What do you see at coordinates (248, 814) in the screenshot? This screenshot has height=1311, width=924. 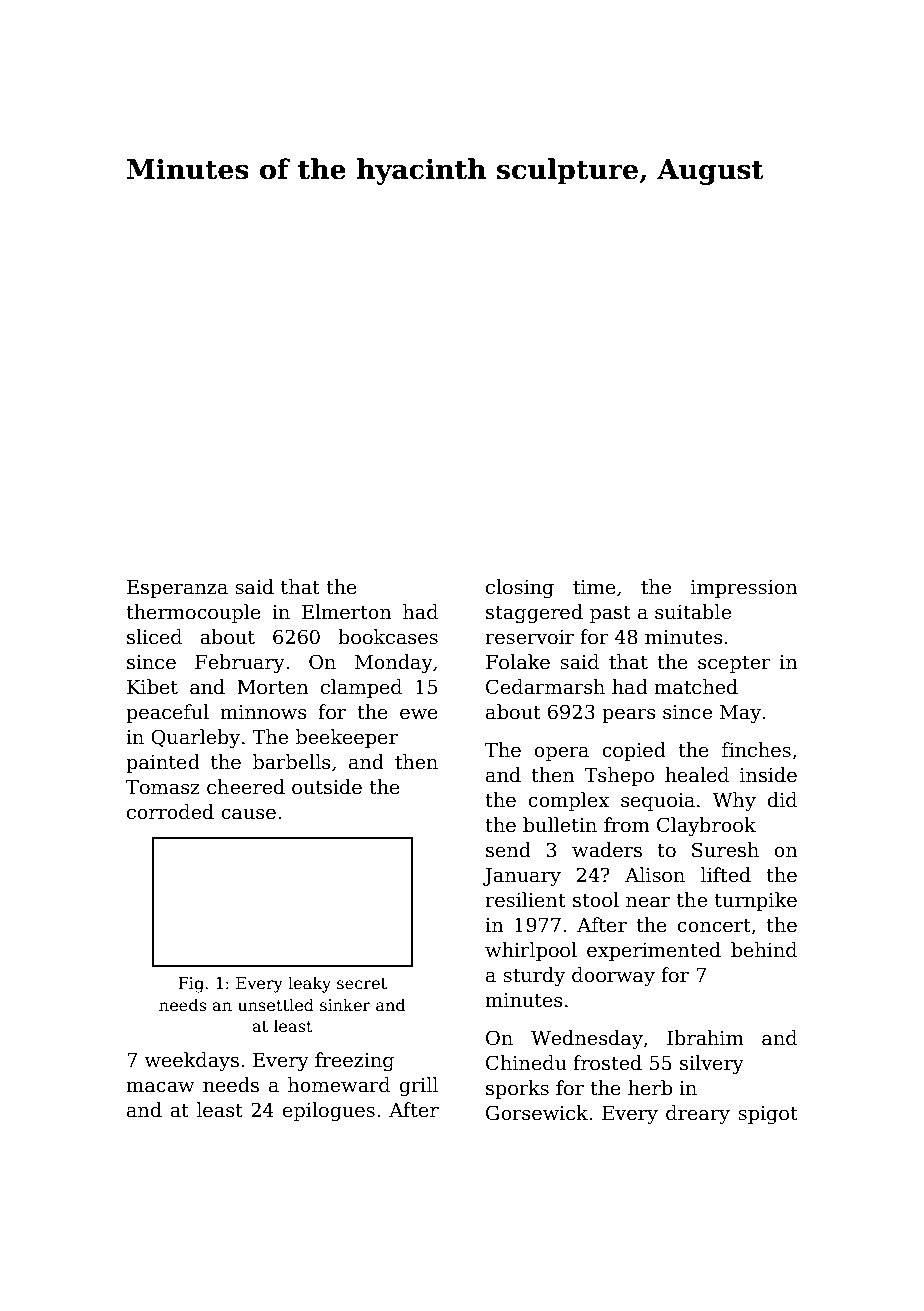 I see `cause` at bounding box center [248, 814].
